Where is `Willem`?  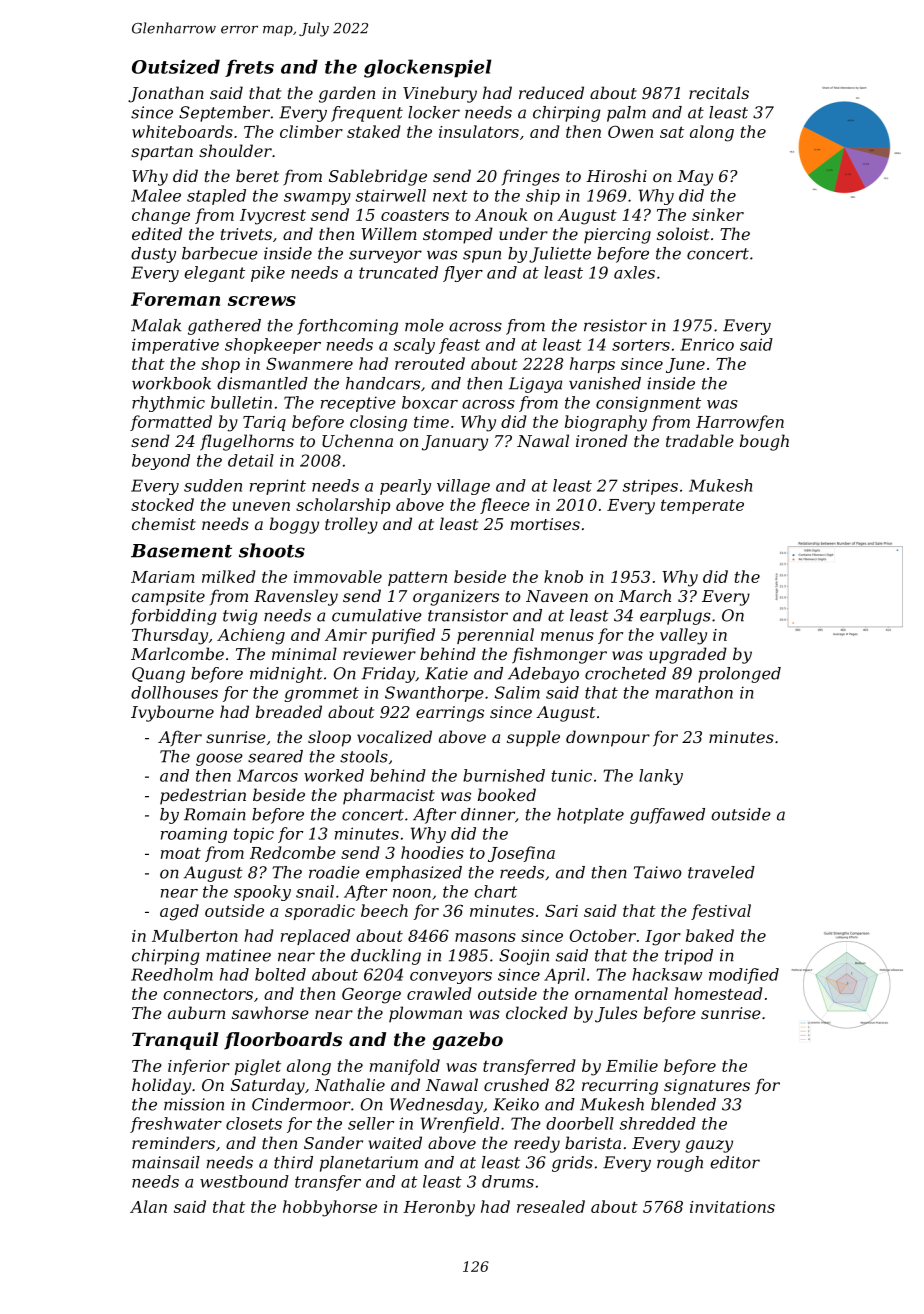
Willem is located at coordinates (389, 233).
